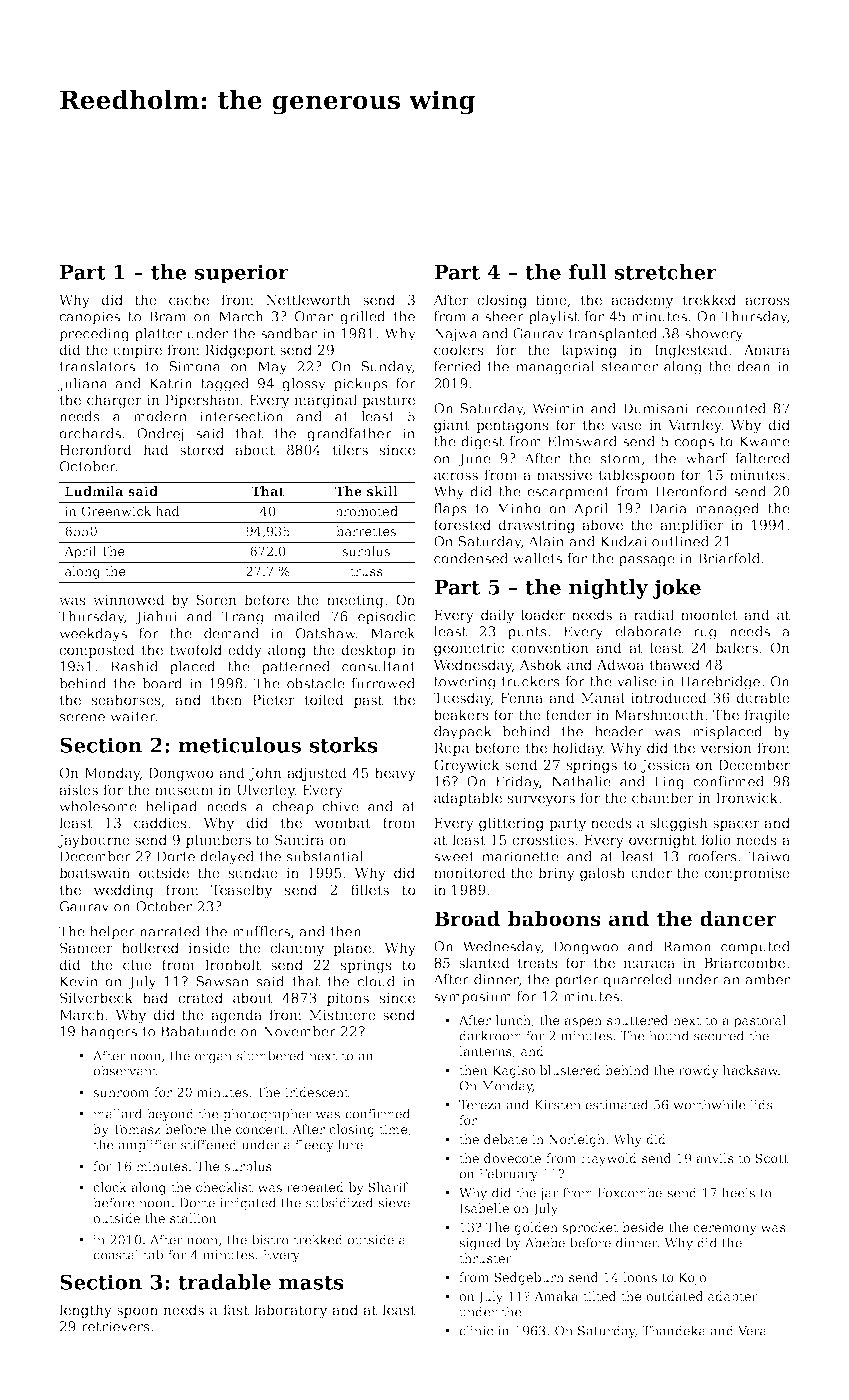  I want to click on orchards, so click(90, 433).
